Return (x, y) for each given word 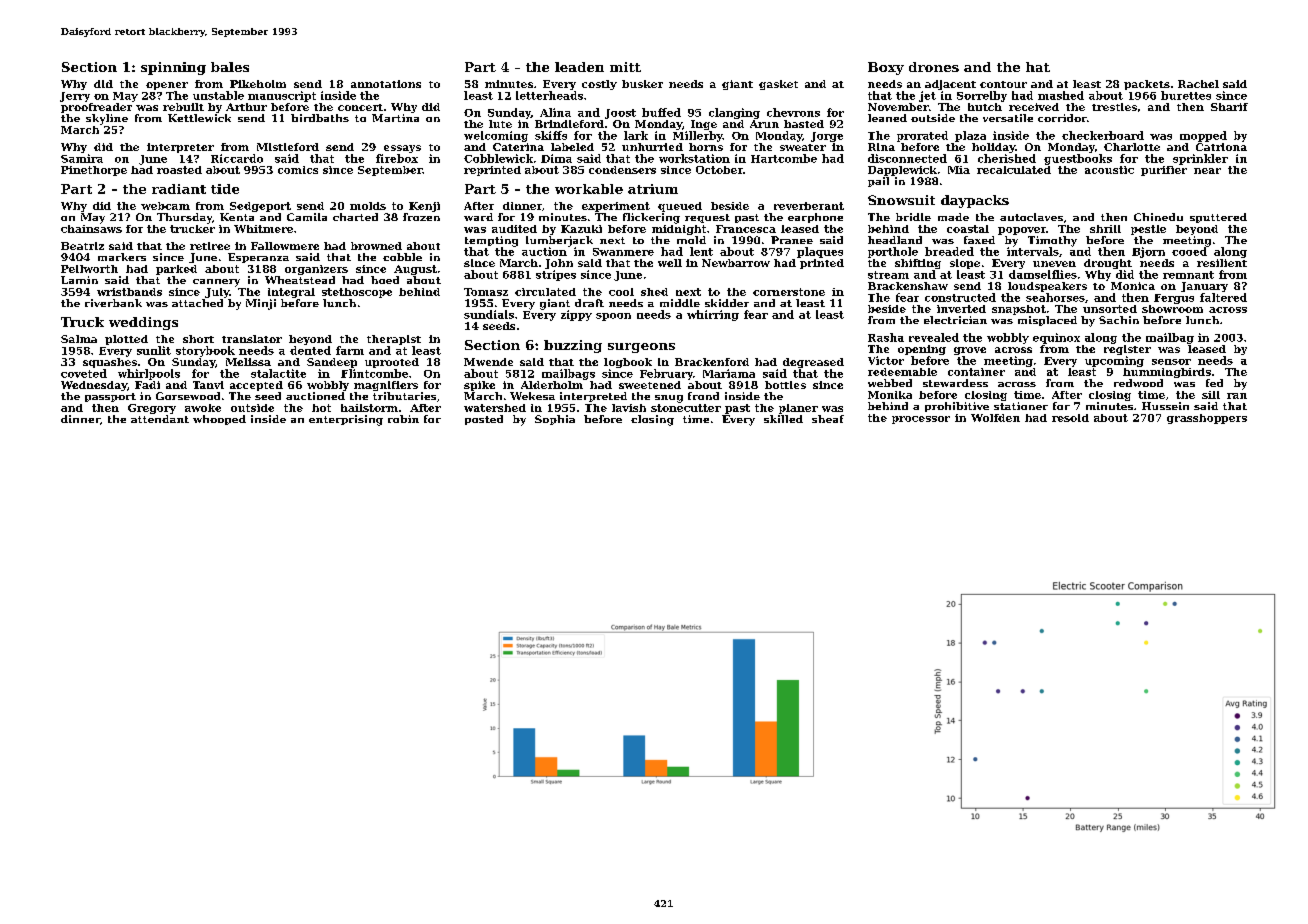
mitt (625, 67)
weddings (143, 323)
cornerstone (789, 292)
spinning (173, 68)
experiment (616, 207)
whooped (219, 420)
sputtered (1218, 218)
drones (934, 67)
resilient (1222, 263)
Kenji (424, 207)
